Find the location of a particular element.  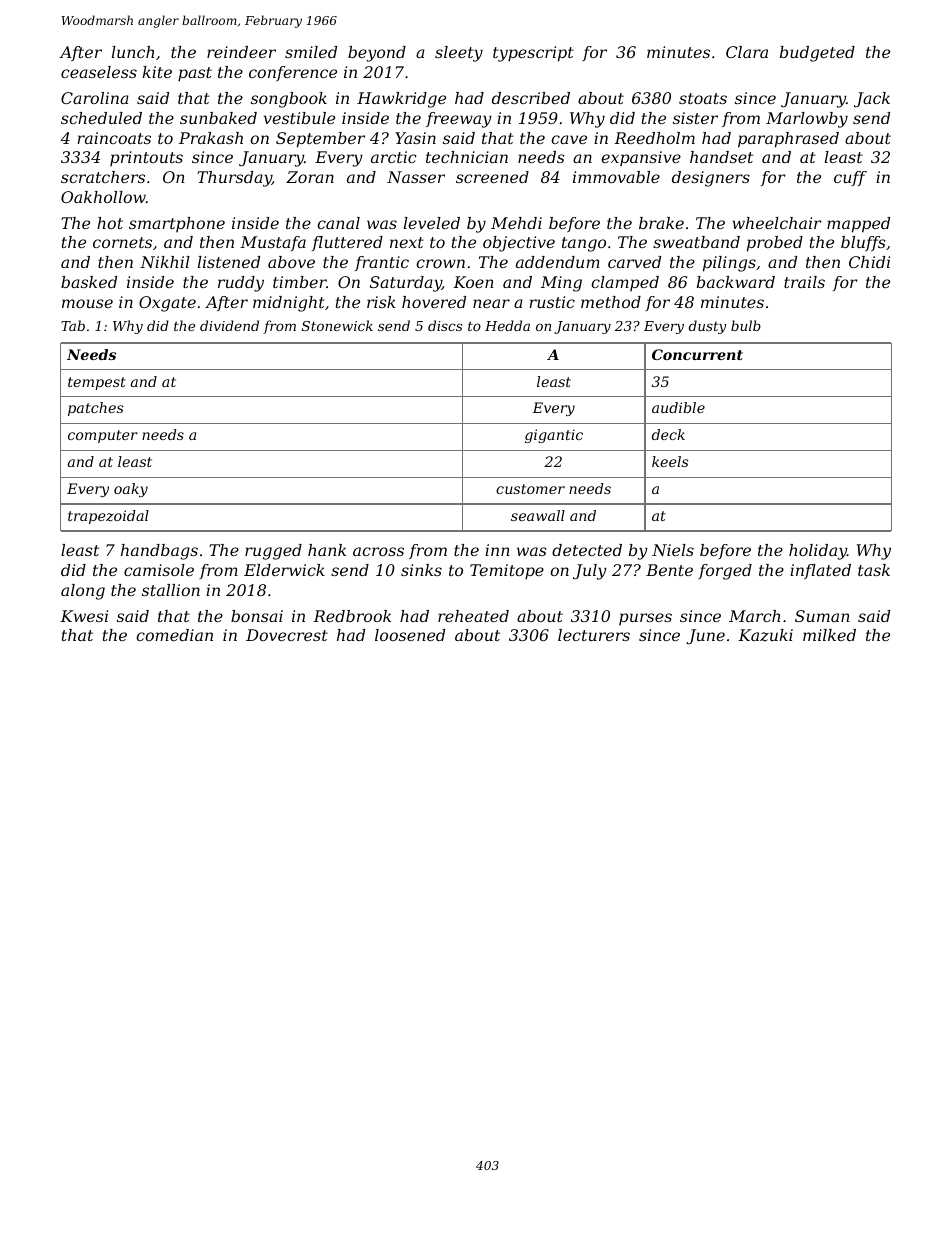

basked is located at coordinates (89, 282).
